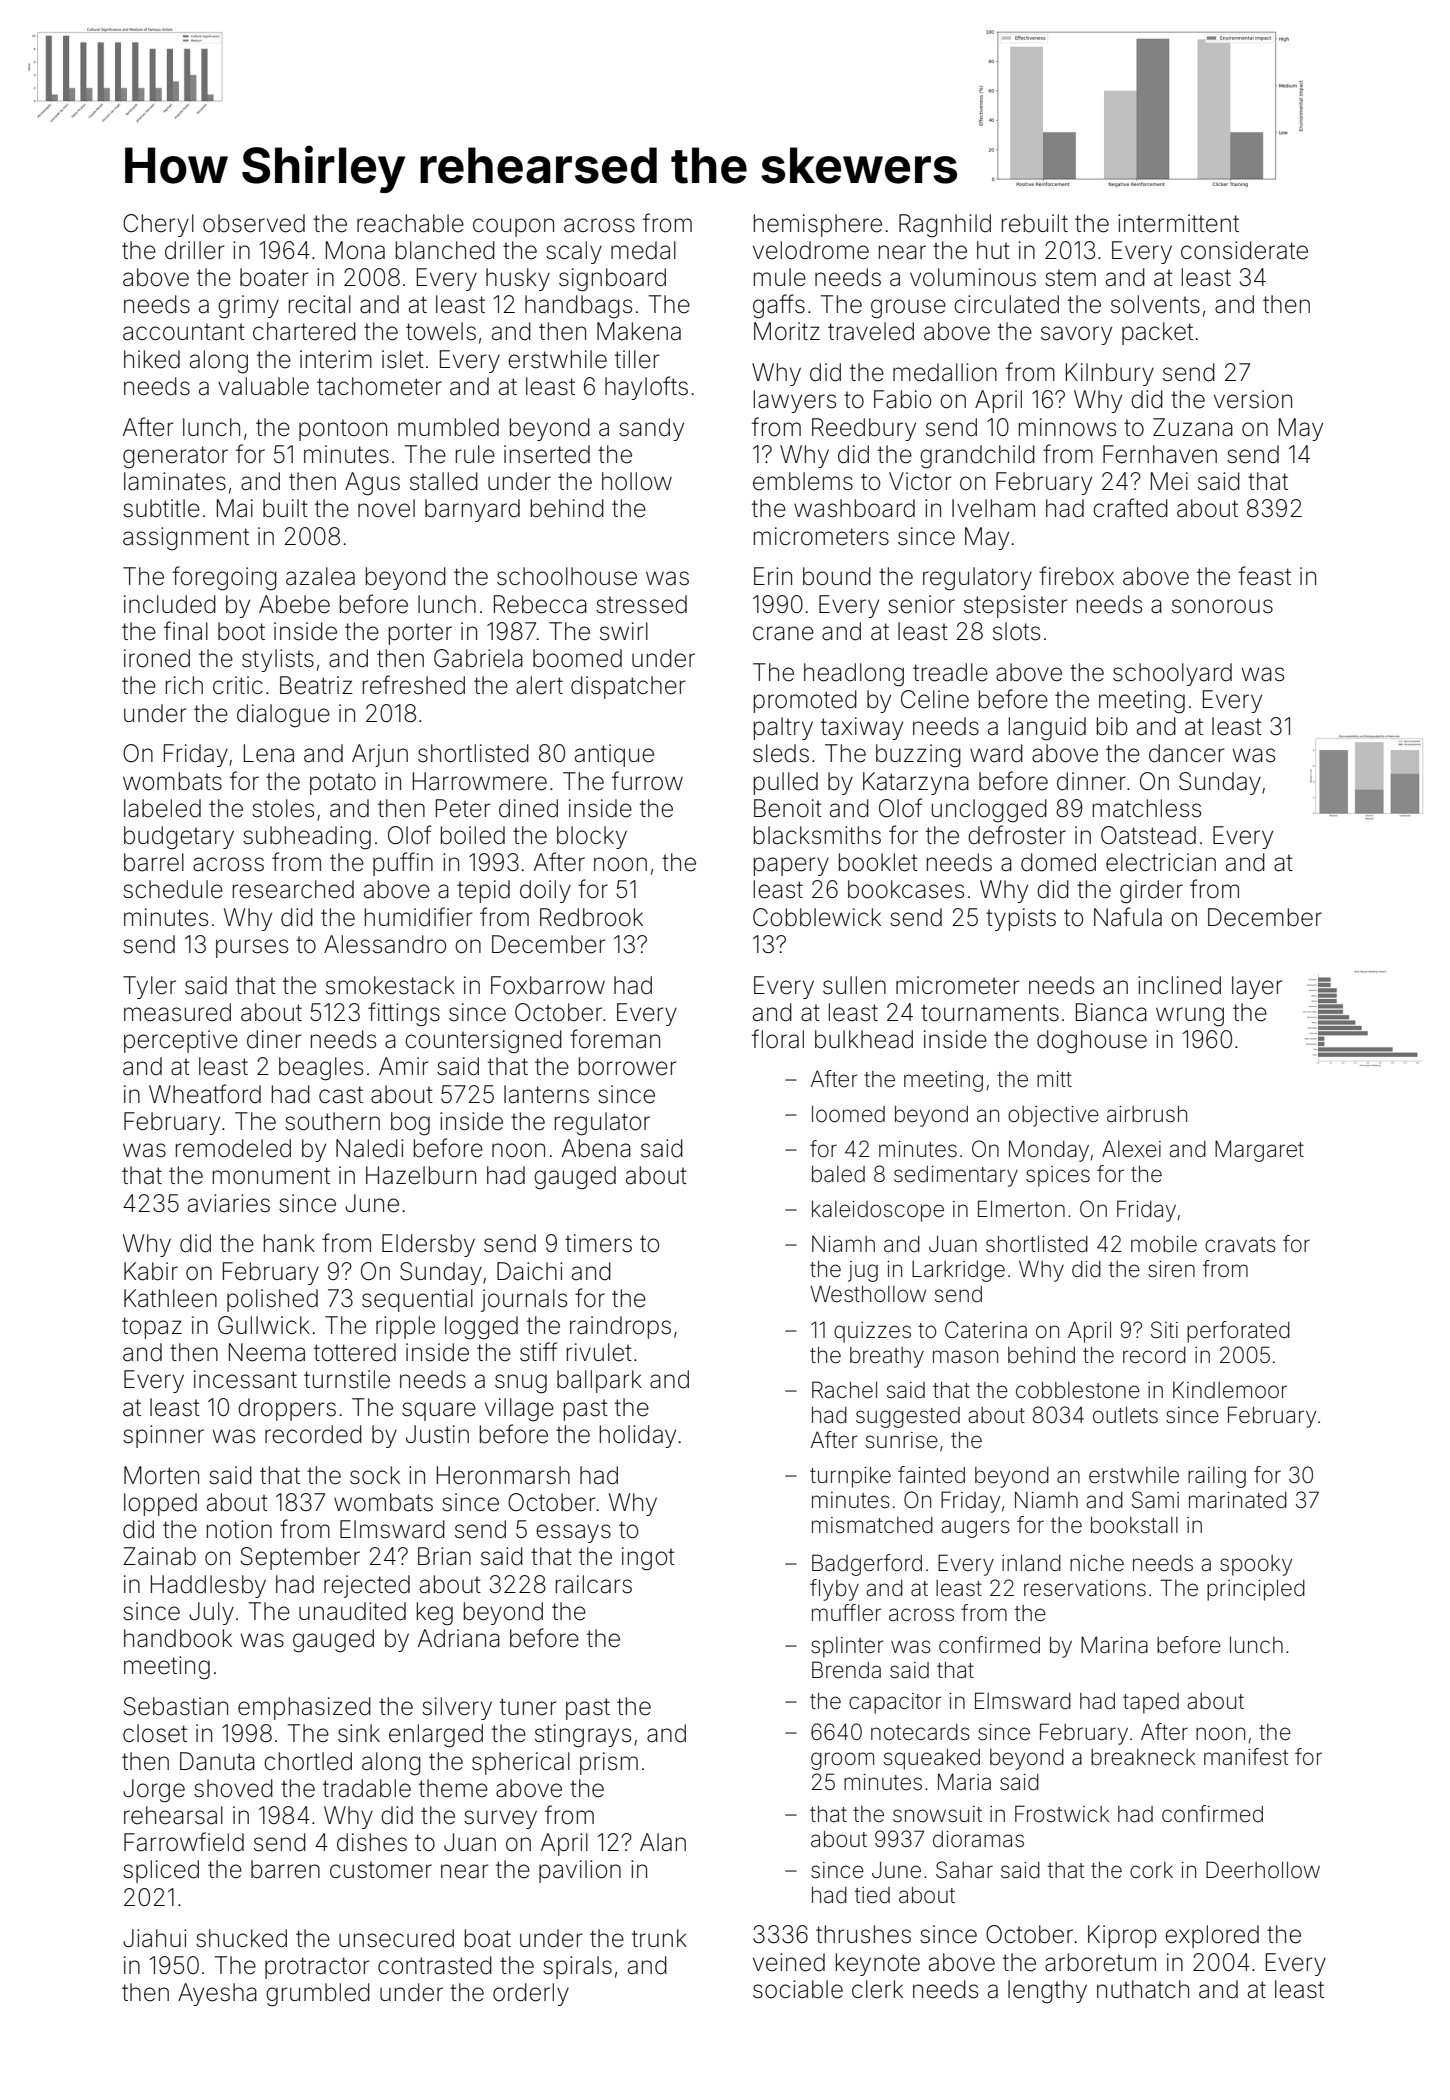  Describe the element at coordinates (854, 985) in the image. I see `sullen` at that location.
